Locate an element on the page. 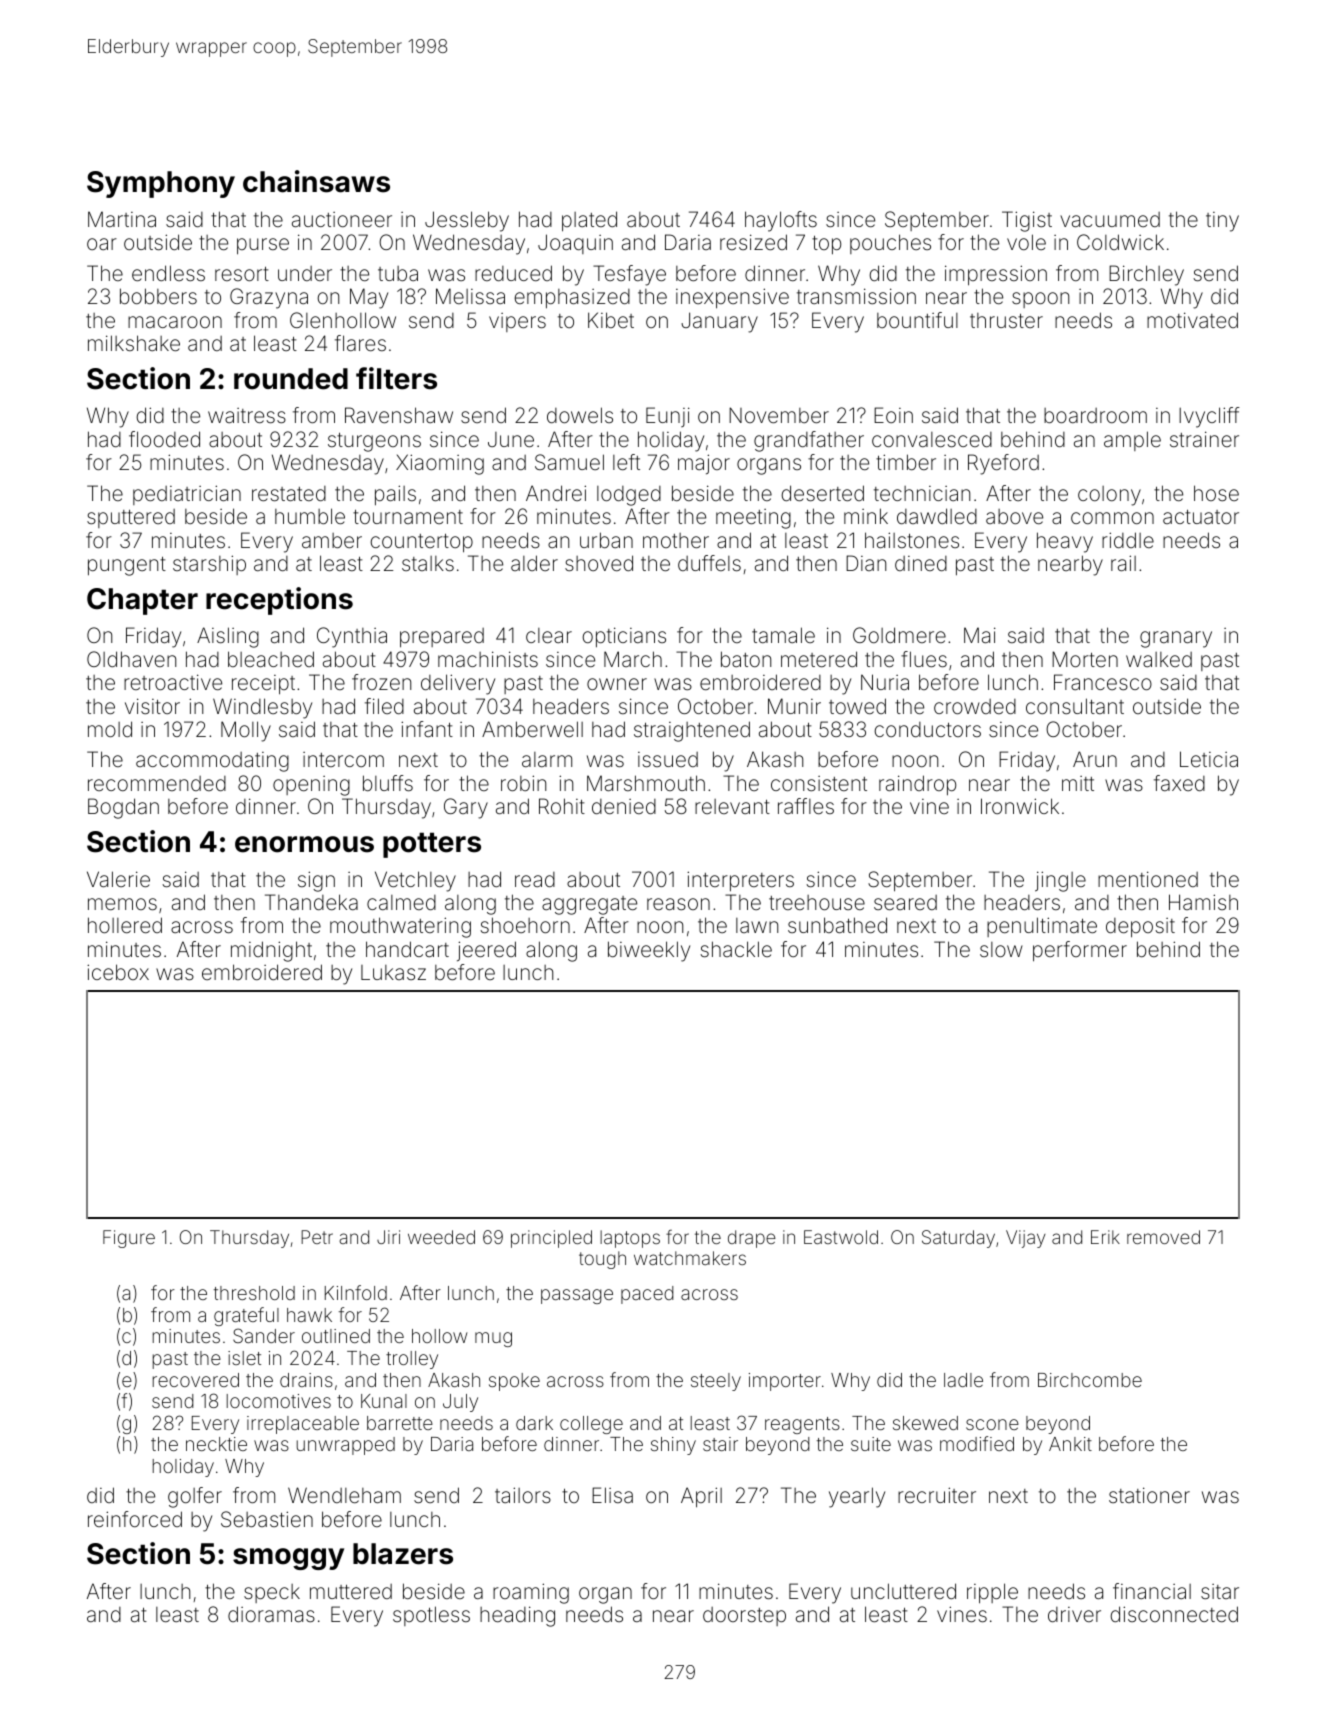 Image resolution: width=1326 pixels, height=1715 pixels. biweekly is located at coordinates (649, 951).
